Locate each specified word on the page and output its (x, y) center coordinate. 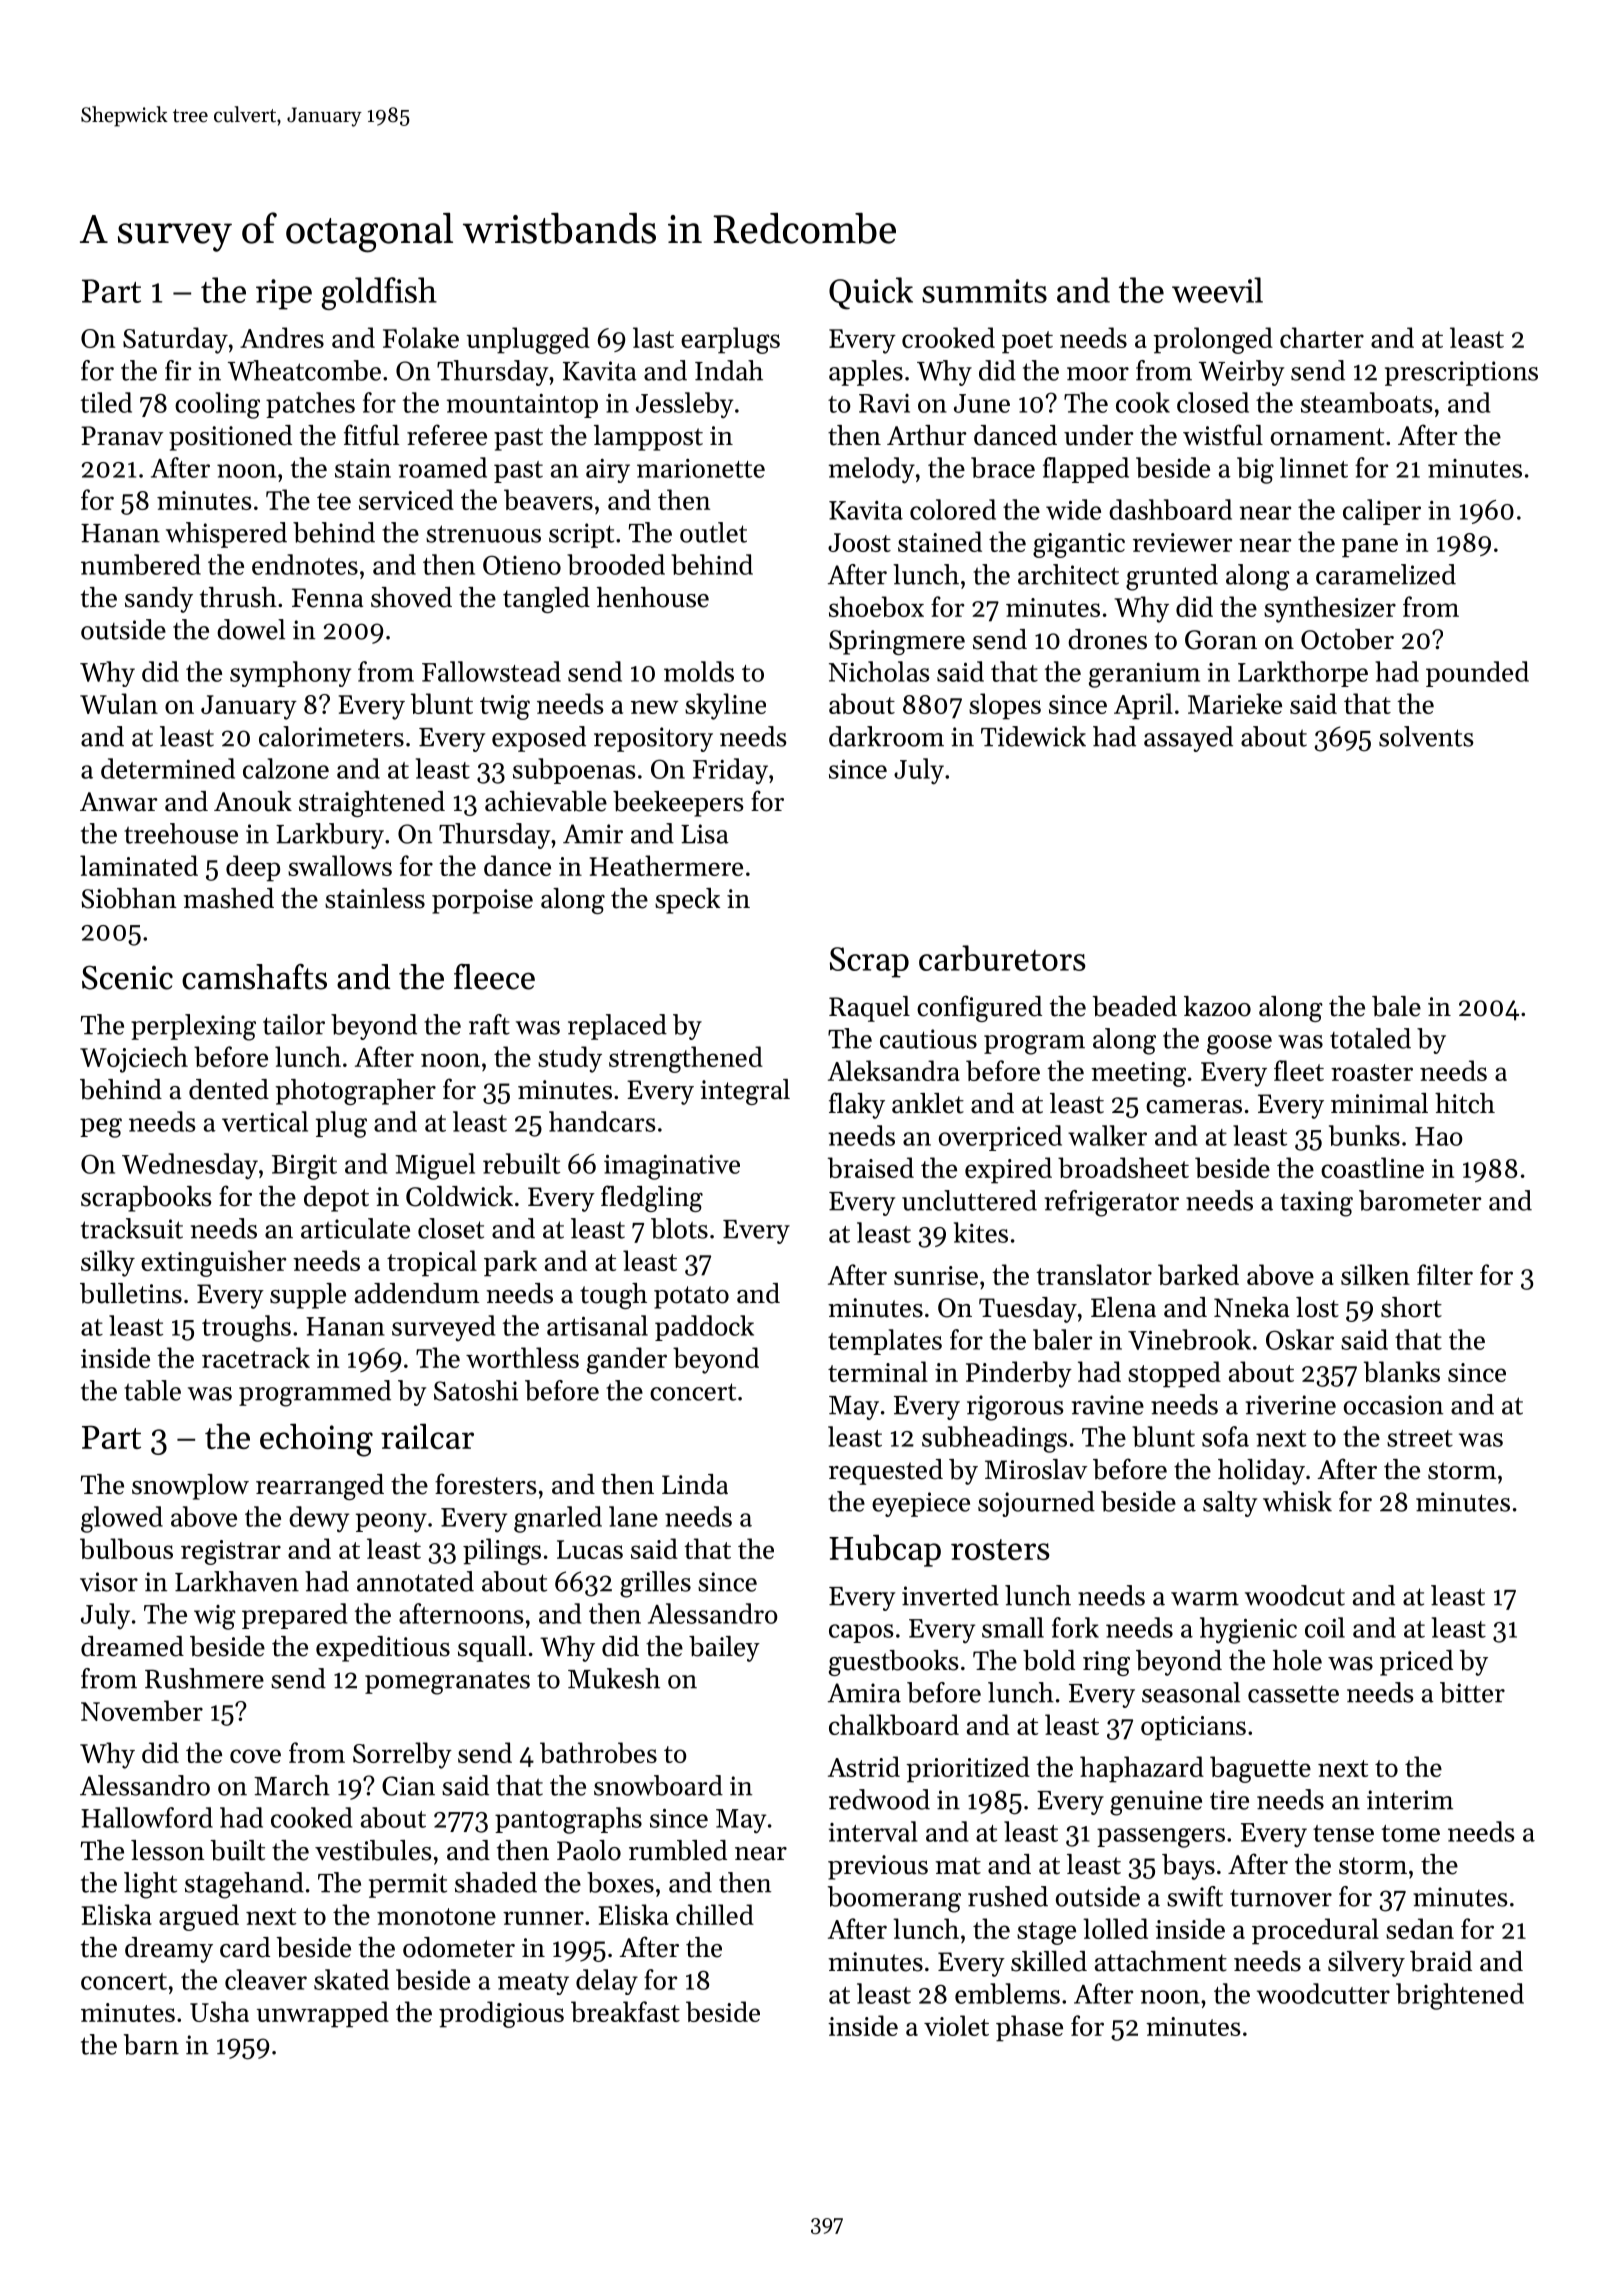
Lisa (705, 834)
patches (310, 405)
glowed (122, 1519)
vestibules (373, 1850)
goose (1239, 1045)
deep (253, 868)
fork (1075, 1627)
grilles (655, 1584)
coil (1325, 1627)
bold (1049, 1660)
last (653, 337)
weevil (1217, 290)
